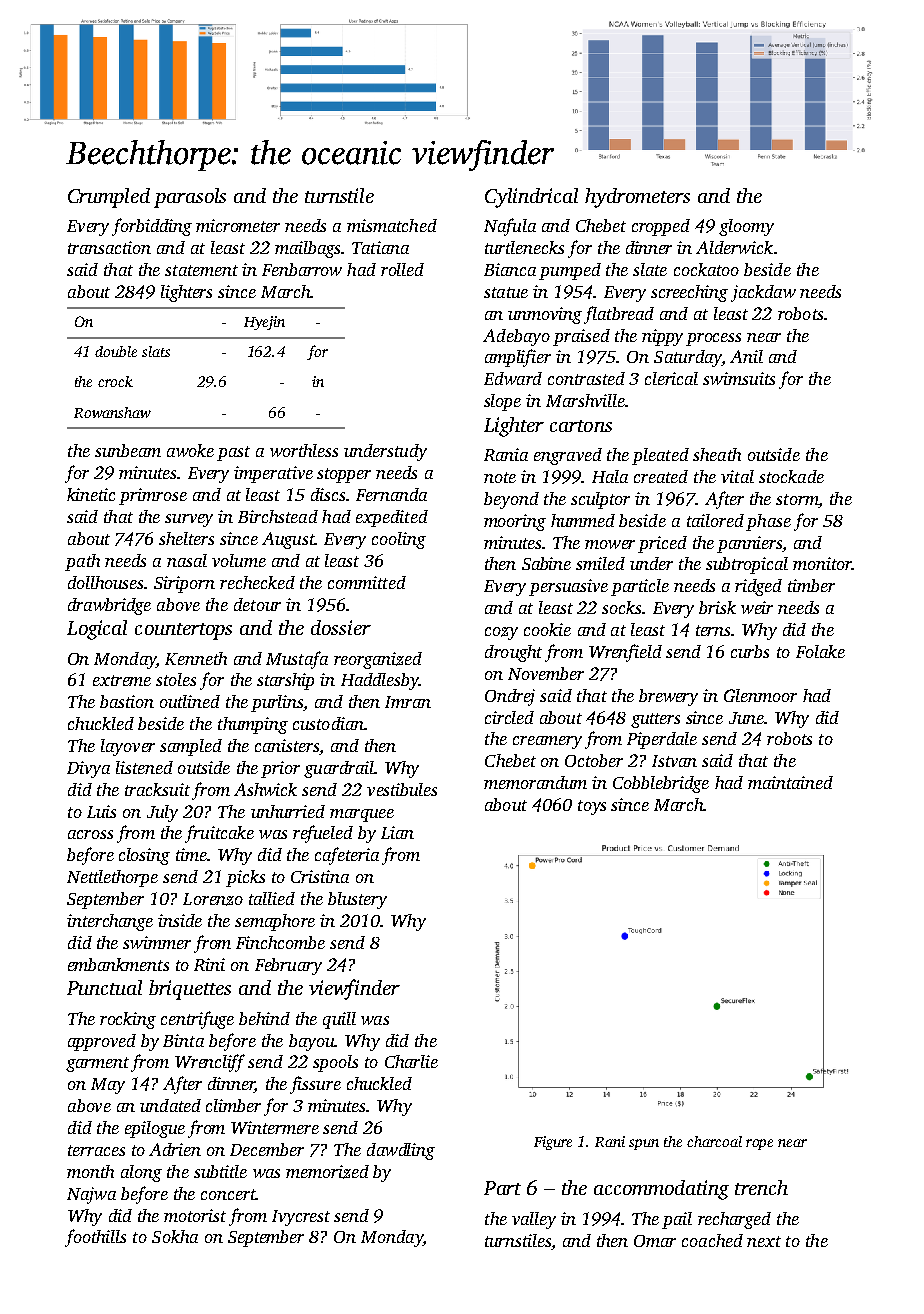 The width and height of the screenshot is (924, 1314). Describe the element at coordinates (401, 1151) in the screenshot. I see `dawdling` at that location.
